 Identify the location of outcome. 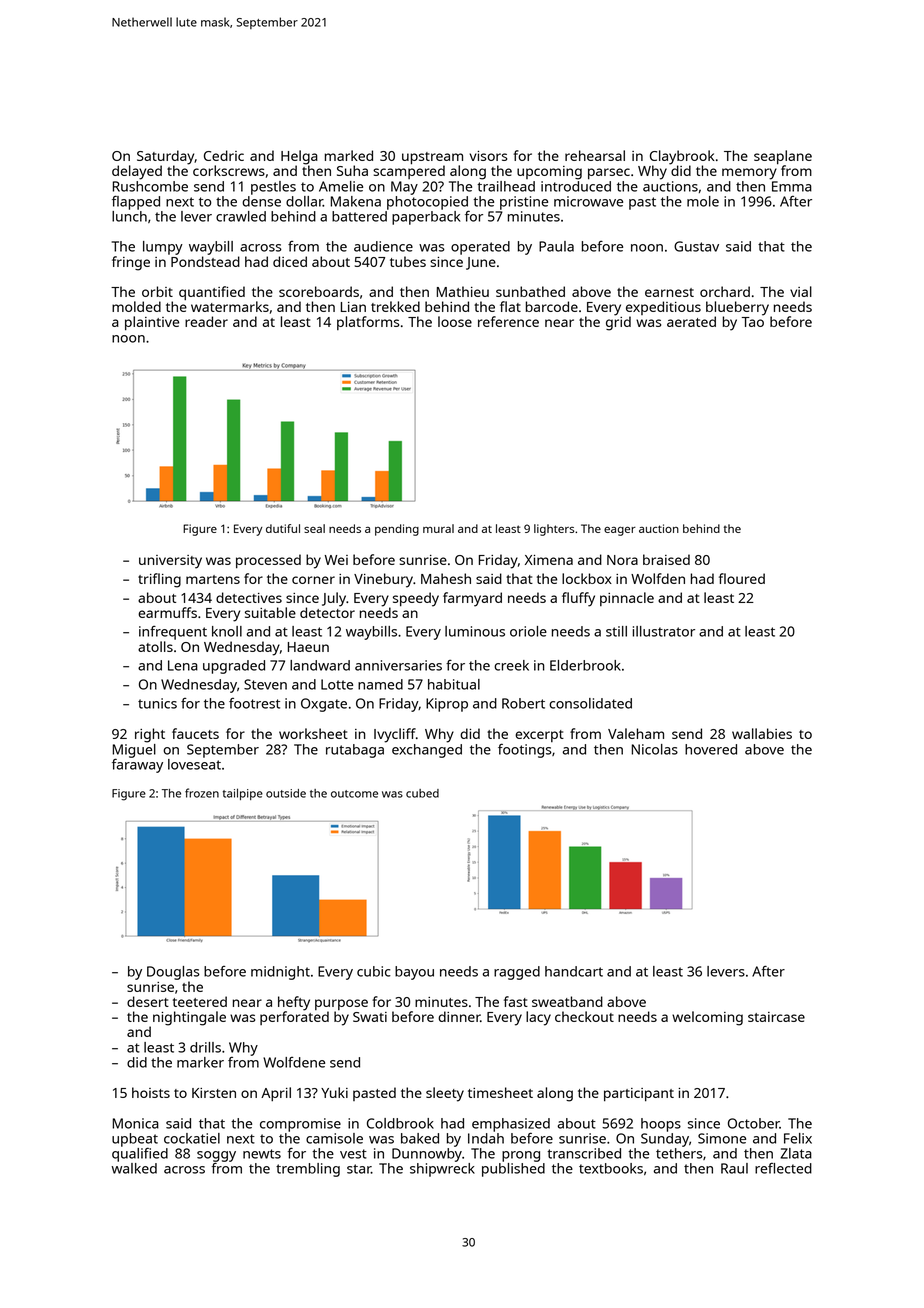
(354, 794).
